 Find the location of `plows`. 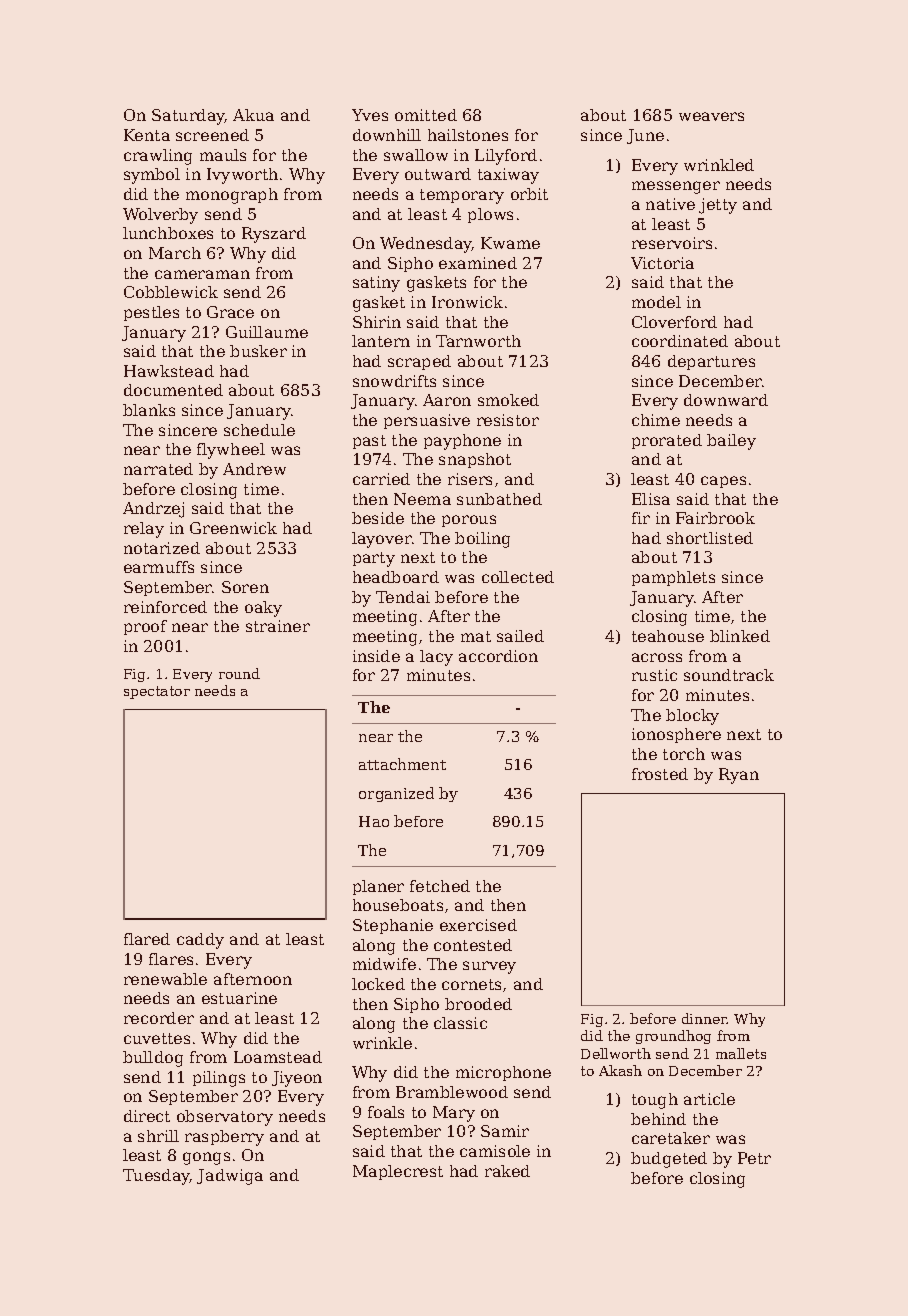

plows is located at coordinates (490, 215).
